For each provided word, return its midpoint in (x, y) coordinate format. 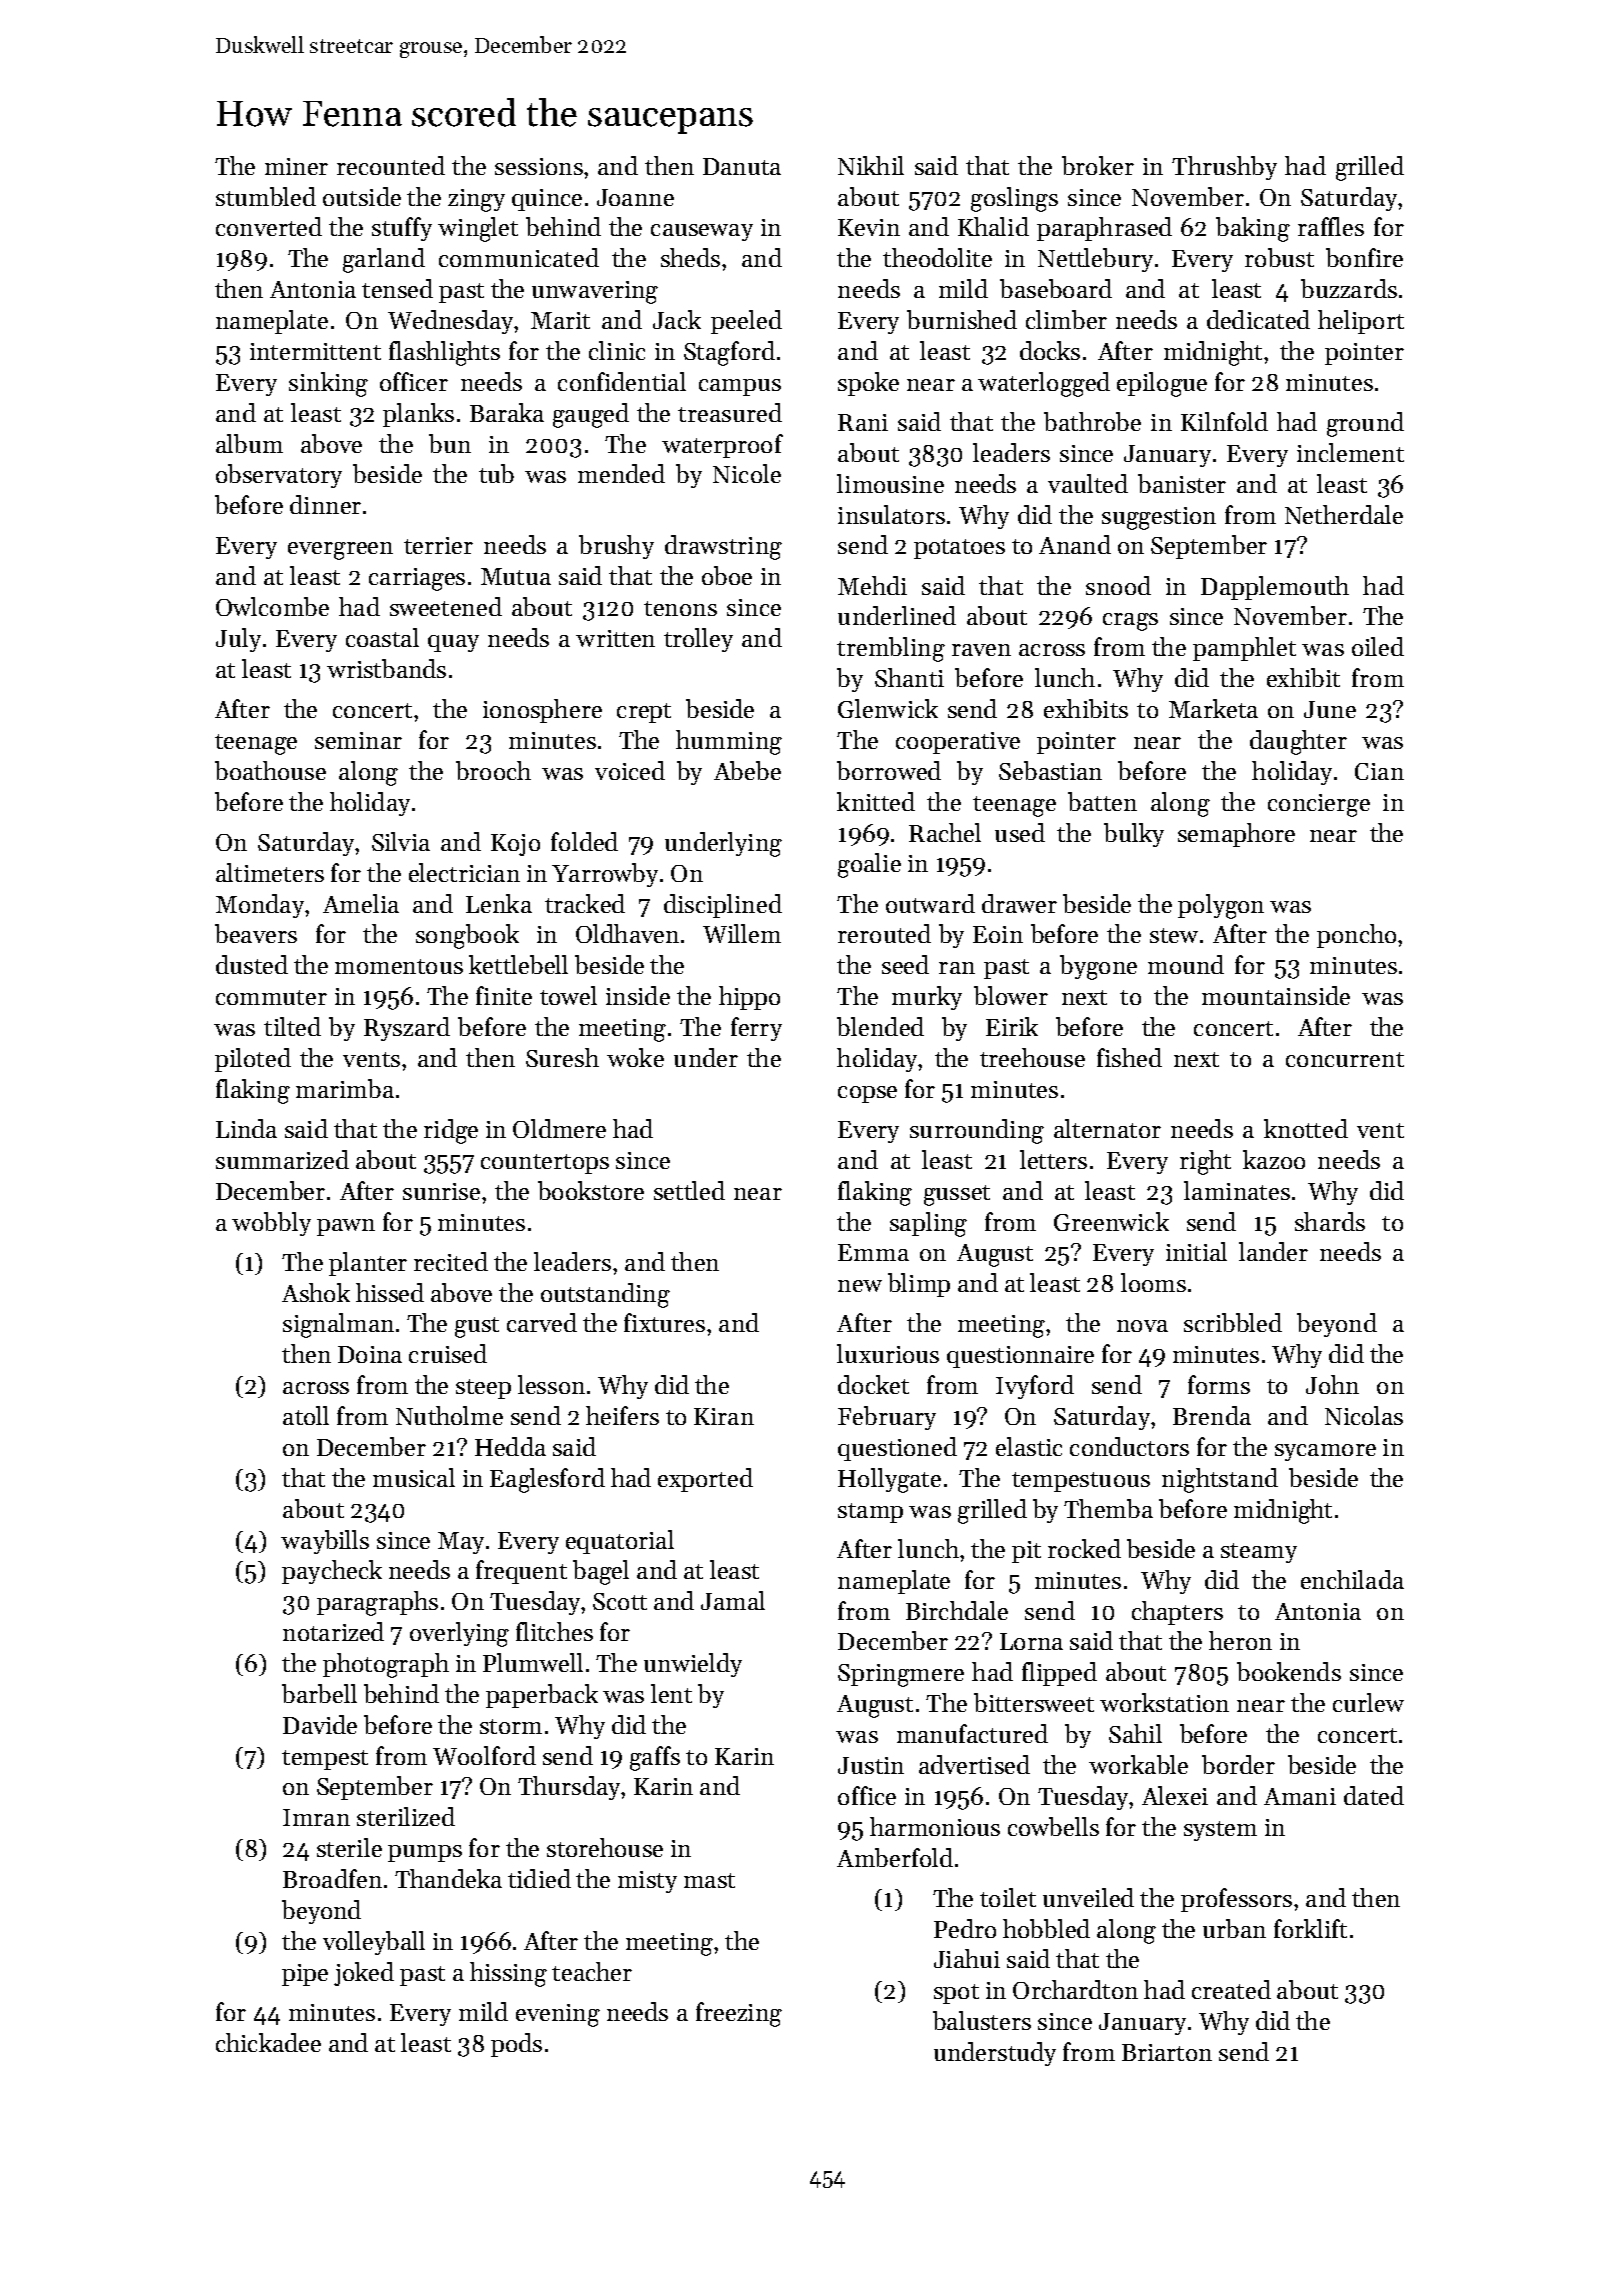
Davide (320, 1724)
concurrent (1345, 1059)
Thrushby (1224, 168)
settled (689, 1190)
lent (671, 1693)
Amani (1300, 1796)
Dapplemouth (1275, 588)
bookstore (591, 1190)
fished (1129, 1057)
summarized (282, 1159)
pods (516, 2045)
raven (981, 650)
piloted (253, 1060)
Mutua (516, 576)
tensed (397, 288)
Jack (677, 319)
